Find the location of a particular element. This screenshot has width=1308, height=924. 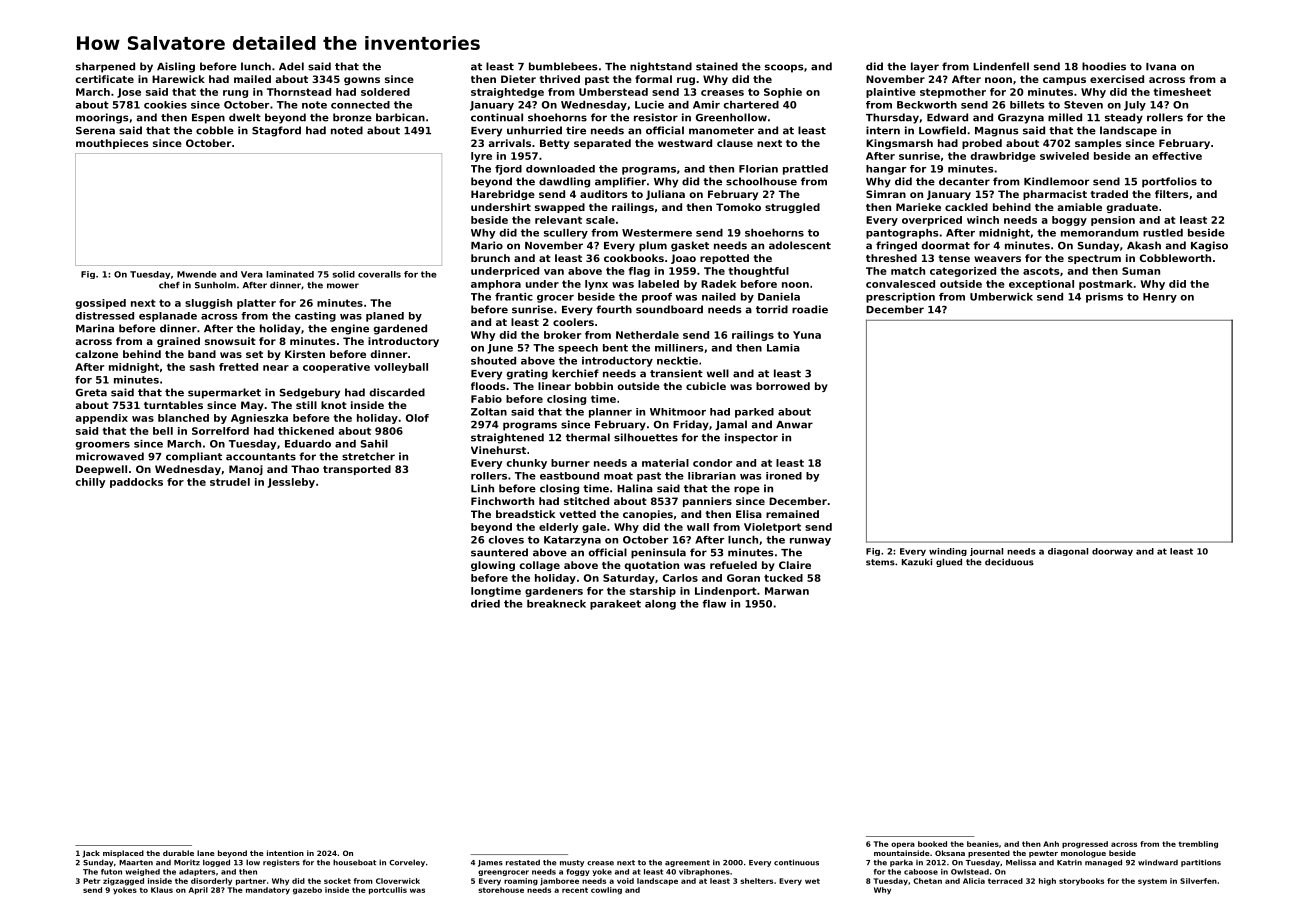

bumblebees is located at coordinates (563, 66).
